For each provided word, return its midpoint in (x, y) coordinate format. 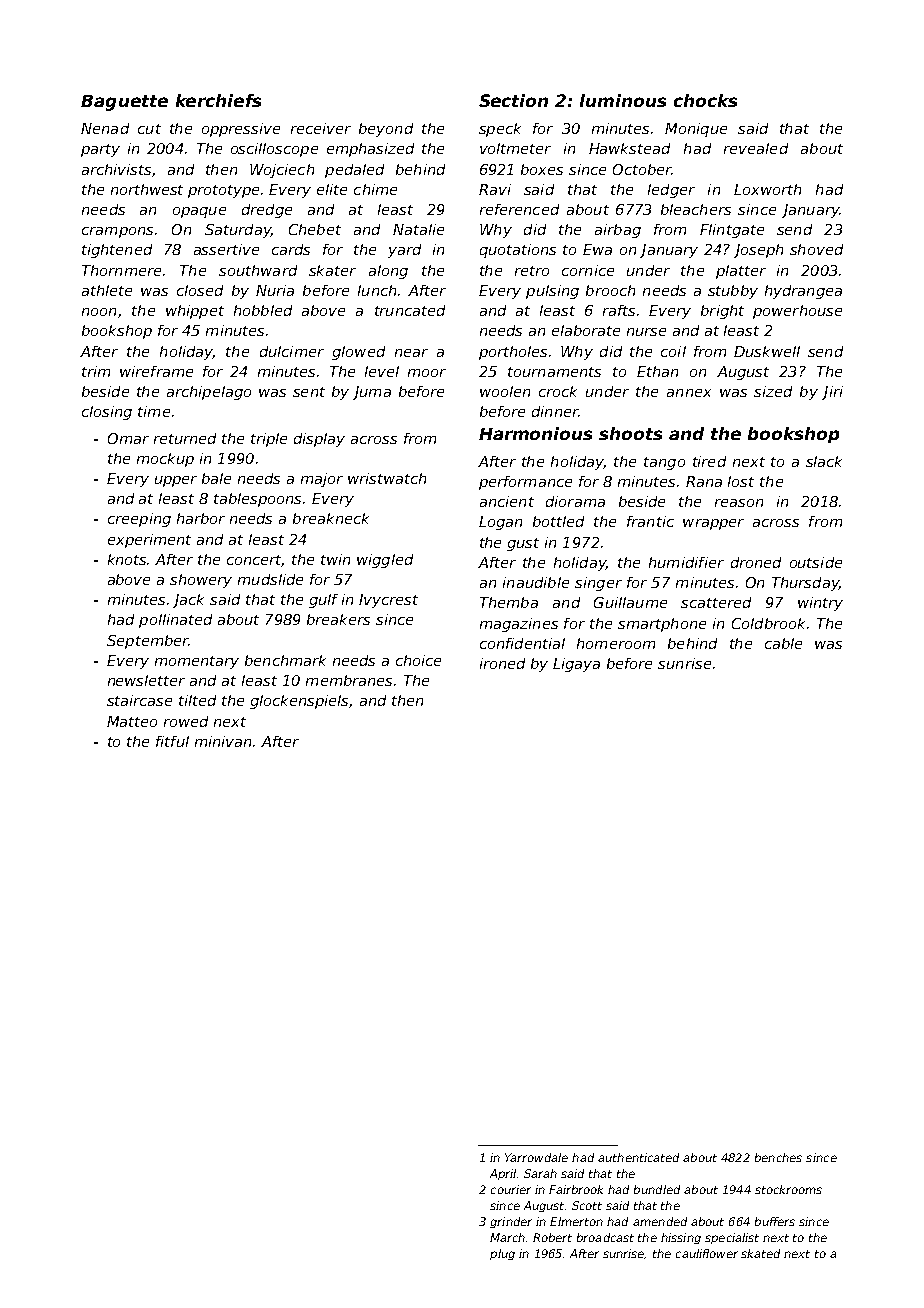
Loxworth (767, 189)
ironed (502, 663)
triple (269, 440)
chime (375, 189)
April (503, 1174)
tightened (117, 251)
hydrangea (803, 292)
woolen (505, 391)
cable (783, 643)
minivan (223, 741)
